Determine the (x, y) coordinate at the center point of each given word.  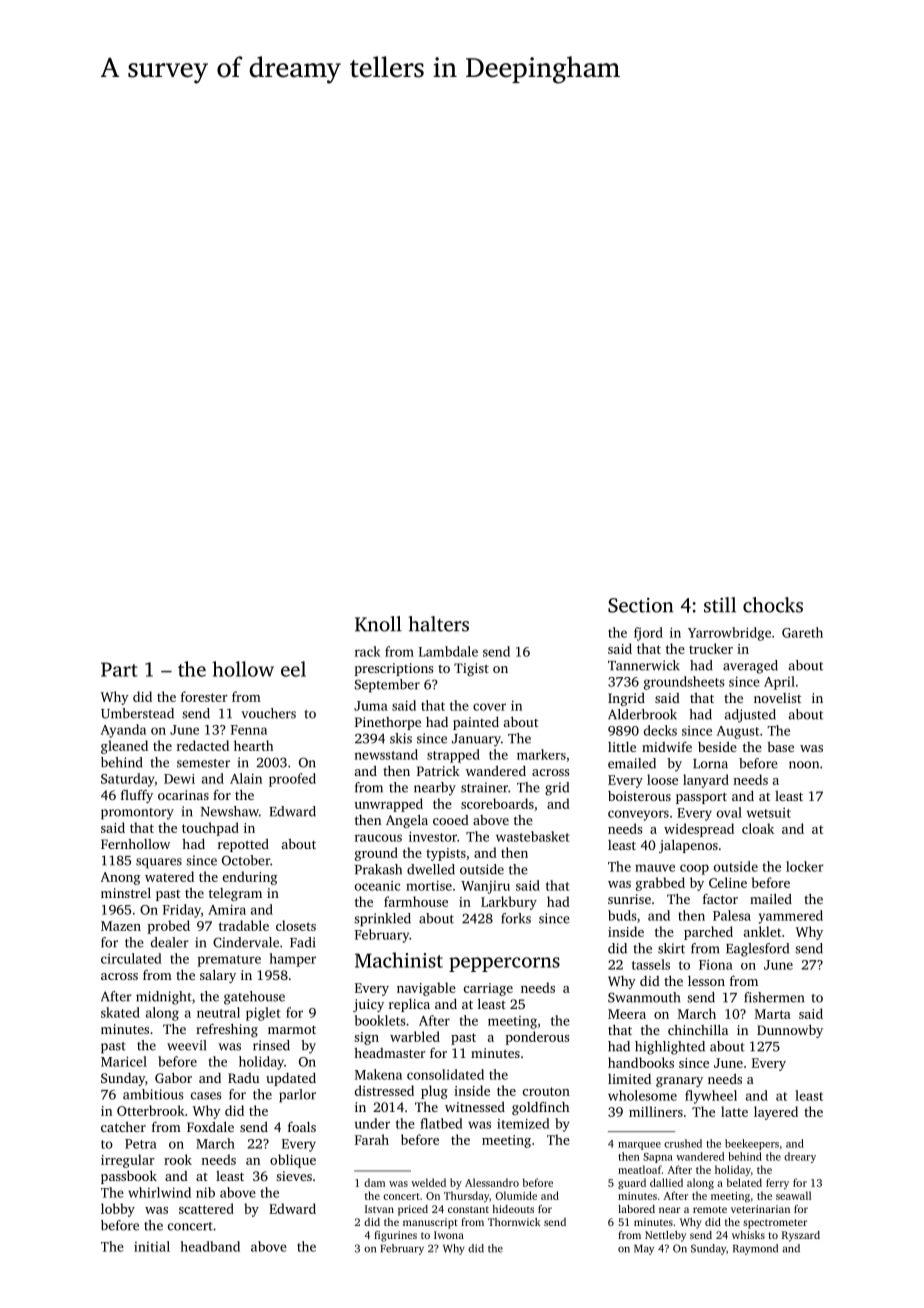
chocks (773, 605)
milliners (656, 1111)
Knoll (378, 624)
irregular (128, 1161)
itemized (523, 1123)
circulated (131, 958)
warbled (415, 1036)
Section (641, 605)
